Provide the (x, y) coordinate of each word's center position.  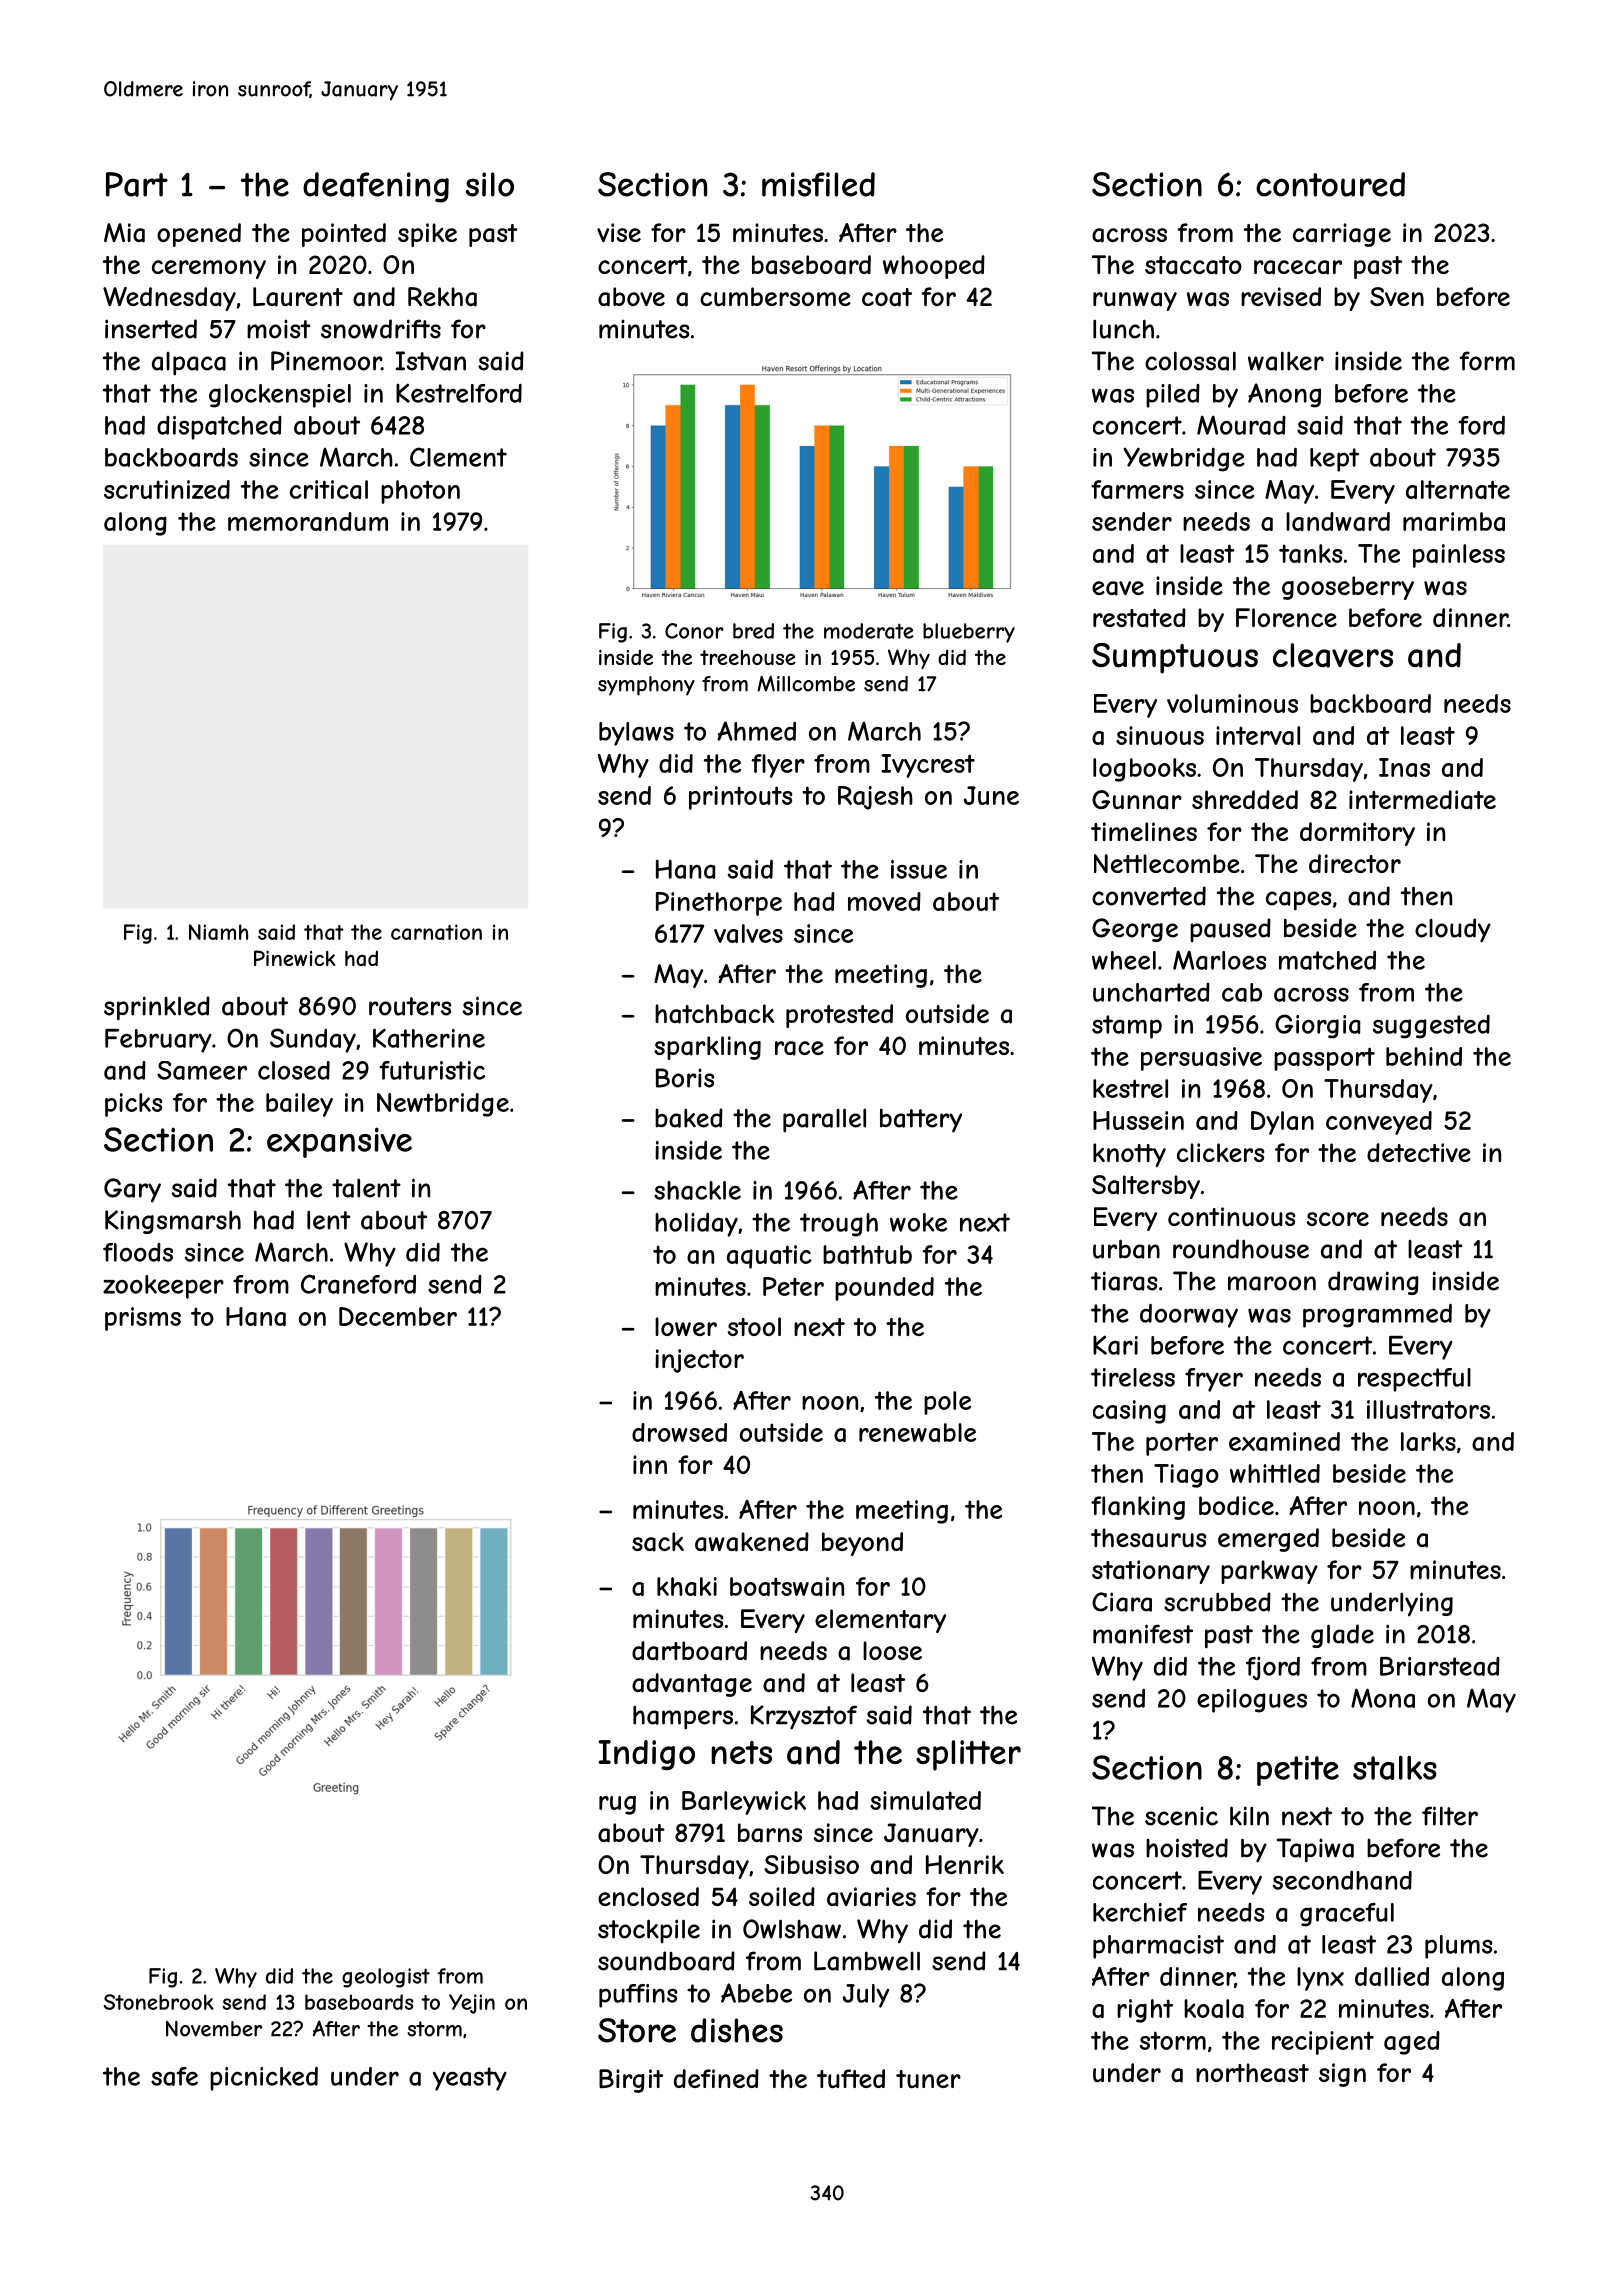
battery (921, 1120)
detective (1419, 1152)
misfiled (818, 184)
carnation (436, 932)
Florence (1286, 617)
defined (716, 2078)
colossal (1190, 361)
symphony (646, 686)
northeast (1252, 2073)
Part (137, 184)
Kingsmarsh (173, 1222)
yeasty (470, 2079)
